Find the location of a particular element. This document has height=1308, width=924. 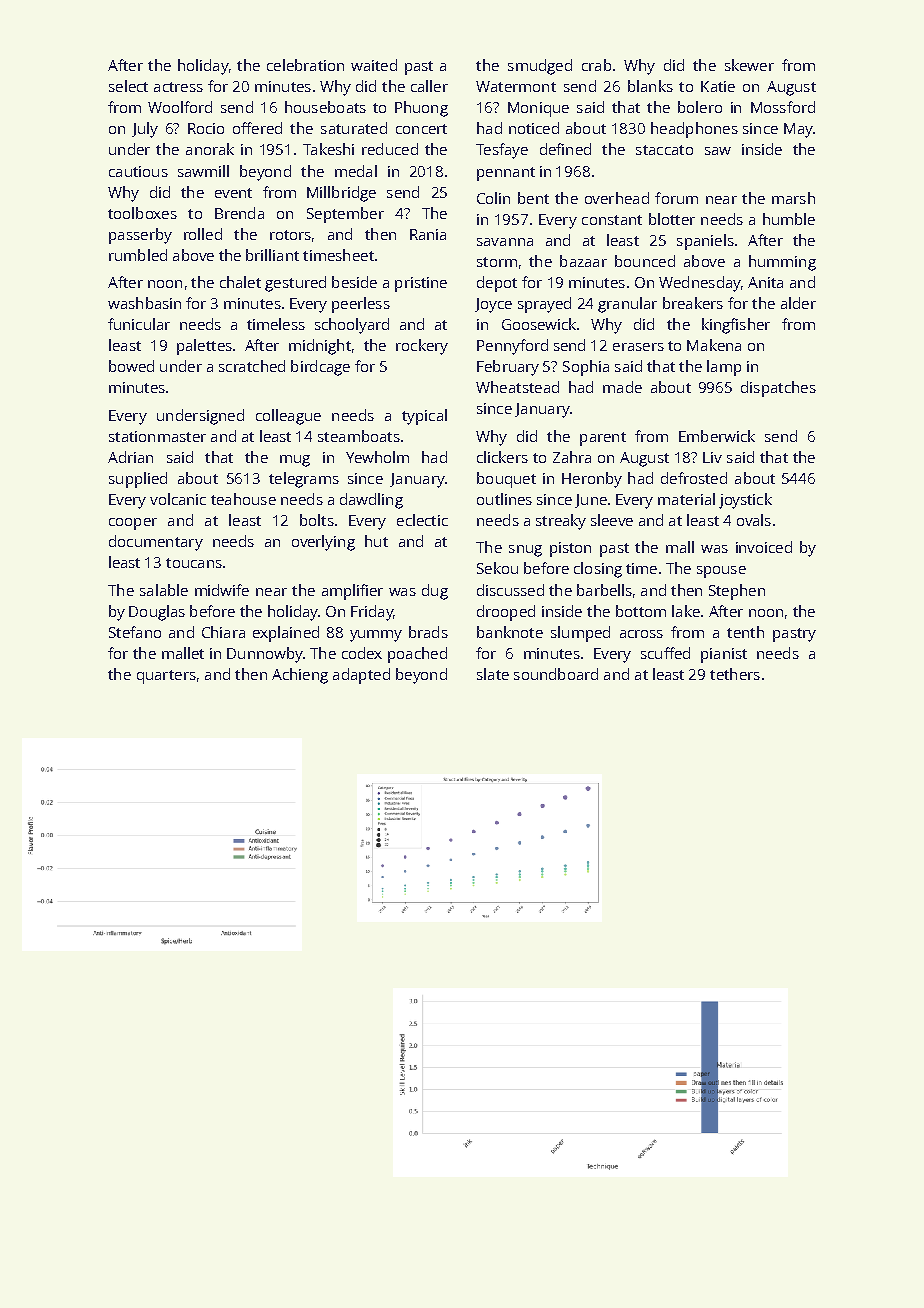

soundboard is located at coordinates (556, 674).
